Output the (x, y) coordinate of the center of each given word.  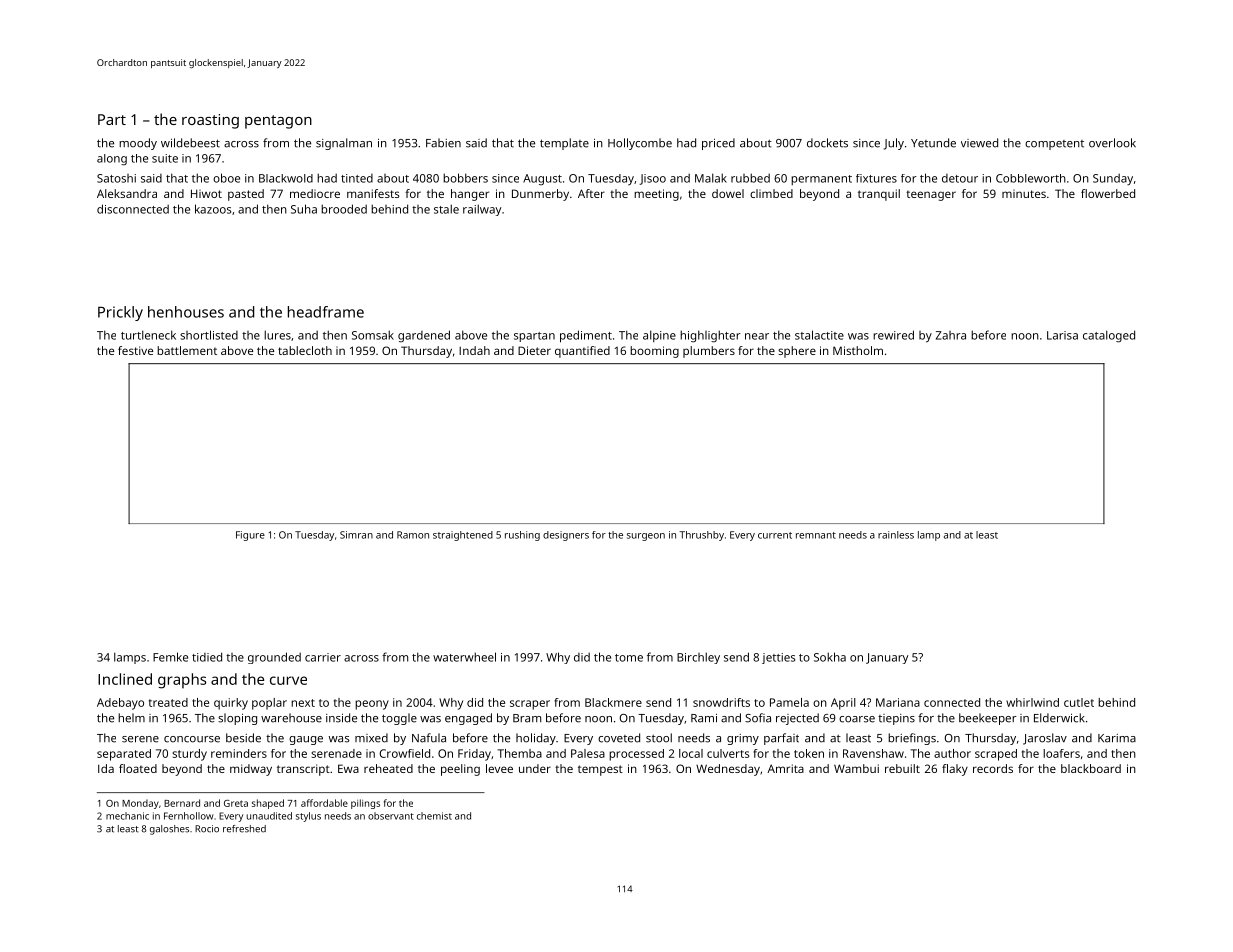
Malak (711, 178)
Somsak (373, 335)
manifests (373, 193)
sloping (237, 719)
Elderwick (1059, 718)
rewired (893, 335)
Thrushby (701, 536)
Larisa (1062, 335)
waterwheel (464, 657)
